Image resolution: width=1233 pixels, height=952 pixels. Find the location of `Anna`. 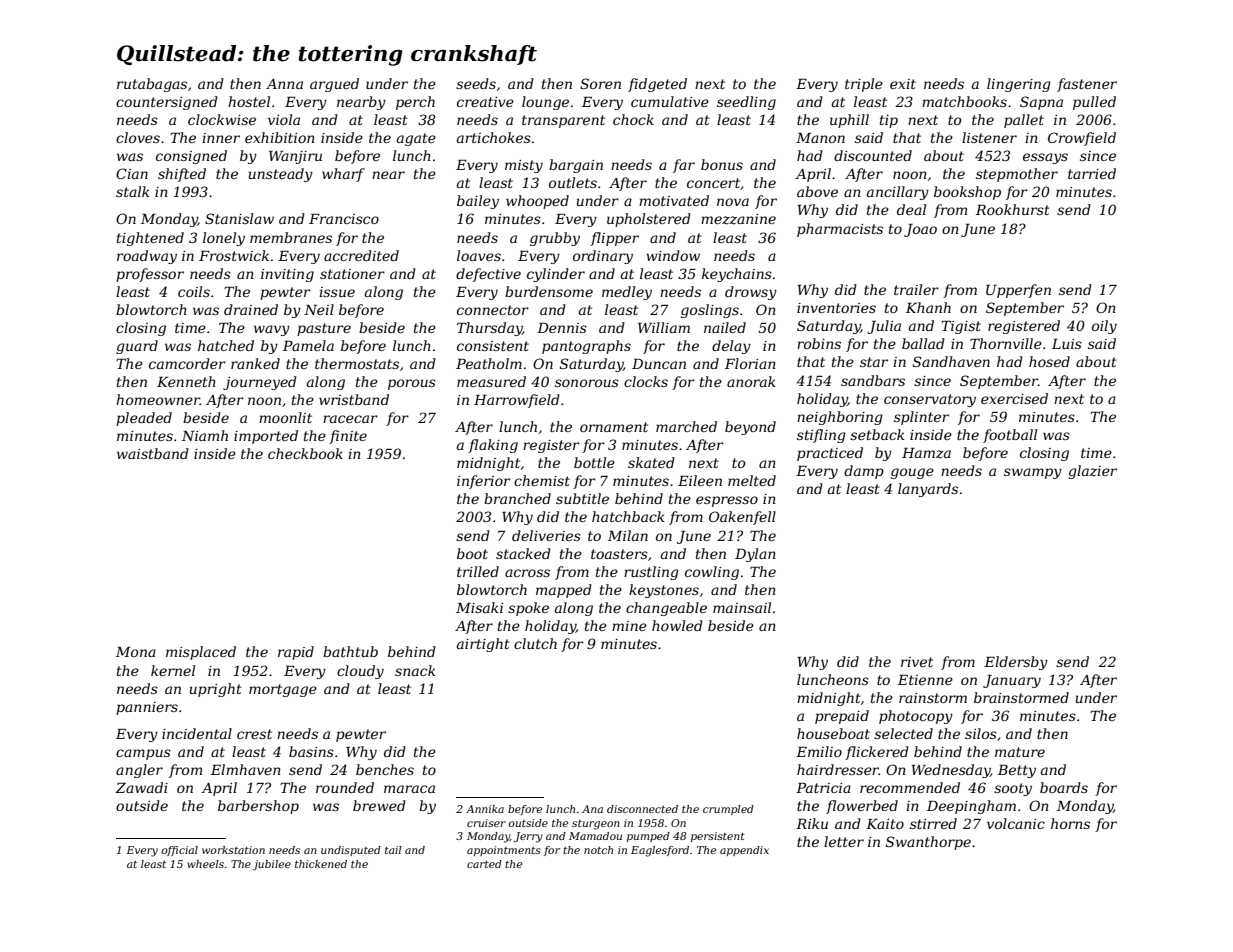

Anna is located at coordinates (284, 84).
